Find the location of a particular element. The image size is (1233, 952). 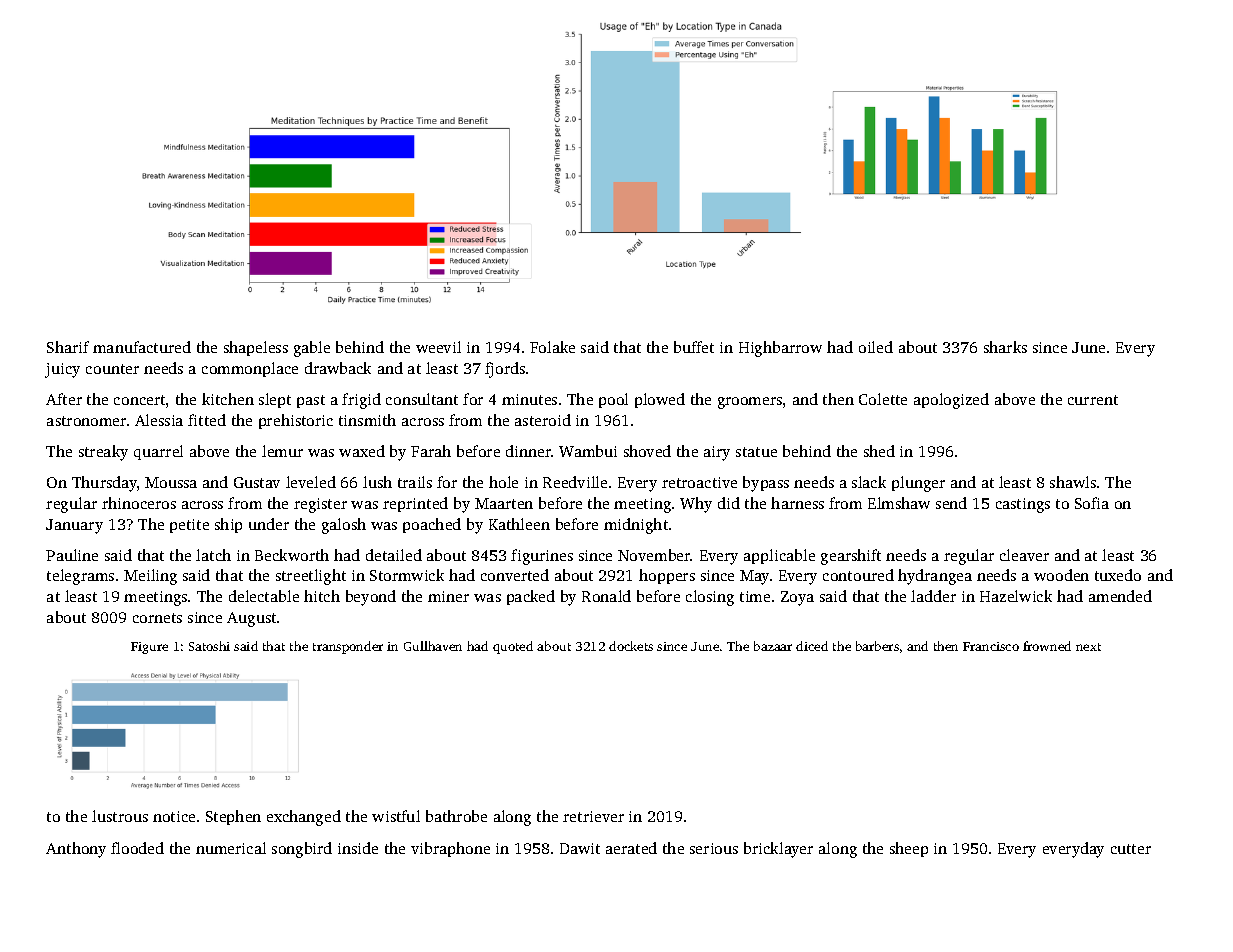

sheep is located at coordinates (909, 849).
